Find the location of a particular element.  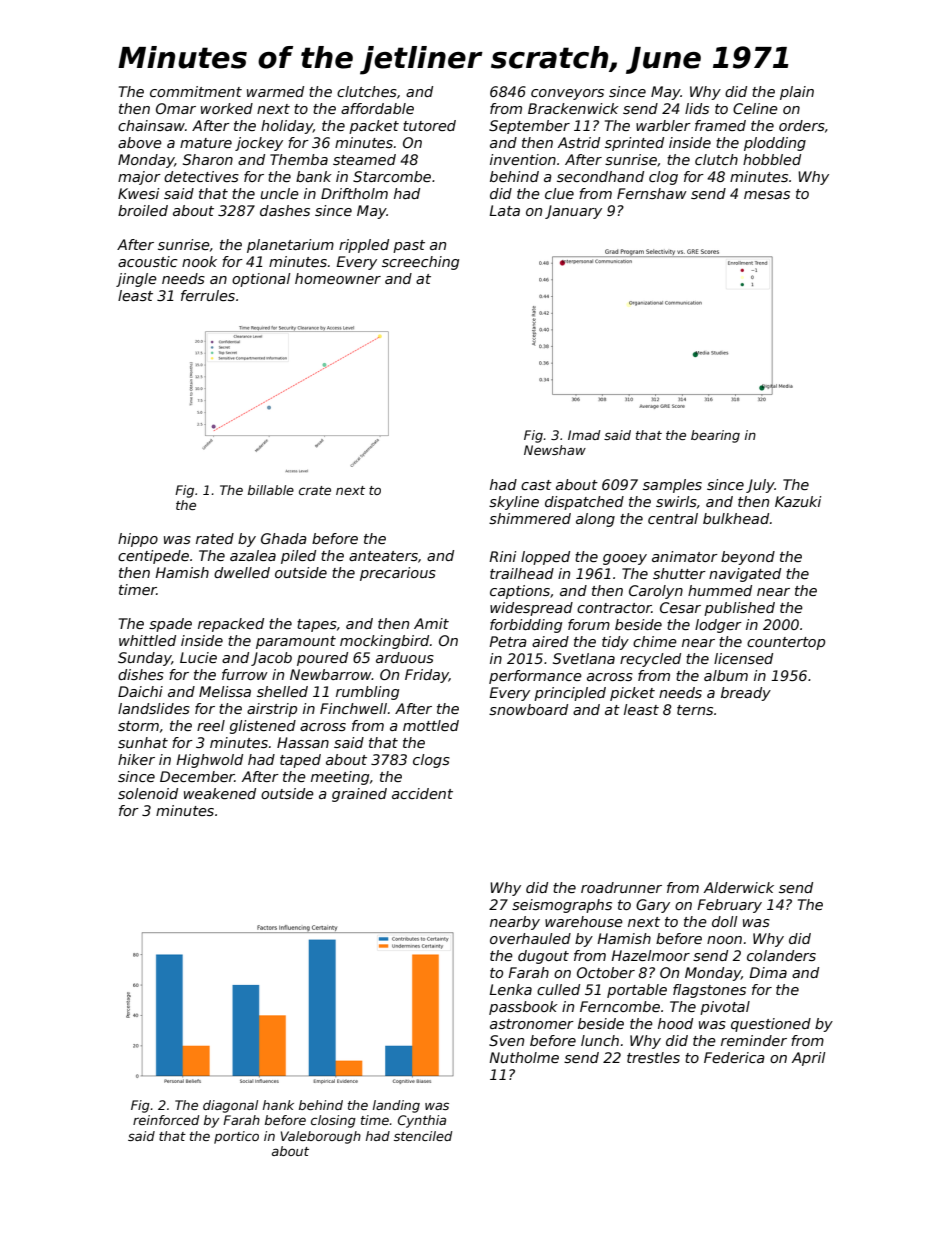

commitment is located at coordinates (196, 91).
